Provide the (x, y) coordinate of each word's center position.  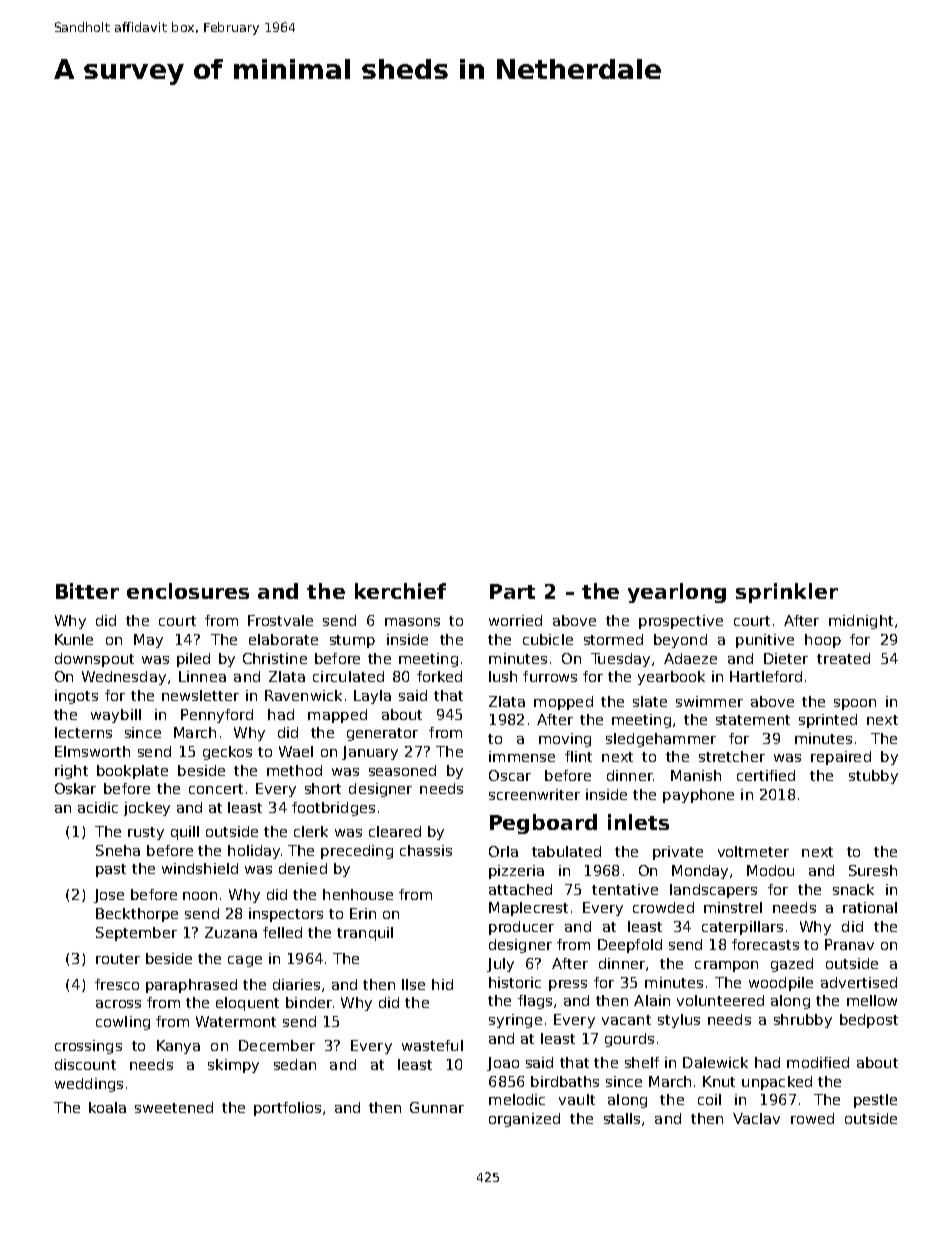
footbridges (333, 809)
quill (185, 833)
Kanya (178, 1047)
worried (515, 620)
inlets (638, 822)
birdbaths (565, 1081)
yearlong (677, 593)
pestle (875, 1101)
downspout (94, 660)
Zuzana (231, 932)
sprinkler (787, 593)
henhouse (358, 894)
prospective (681, 622)
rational (870, 907)
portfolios (287, 1109)
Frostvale (280, 620)
